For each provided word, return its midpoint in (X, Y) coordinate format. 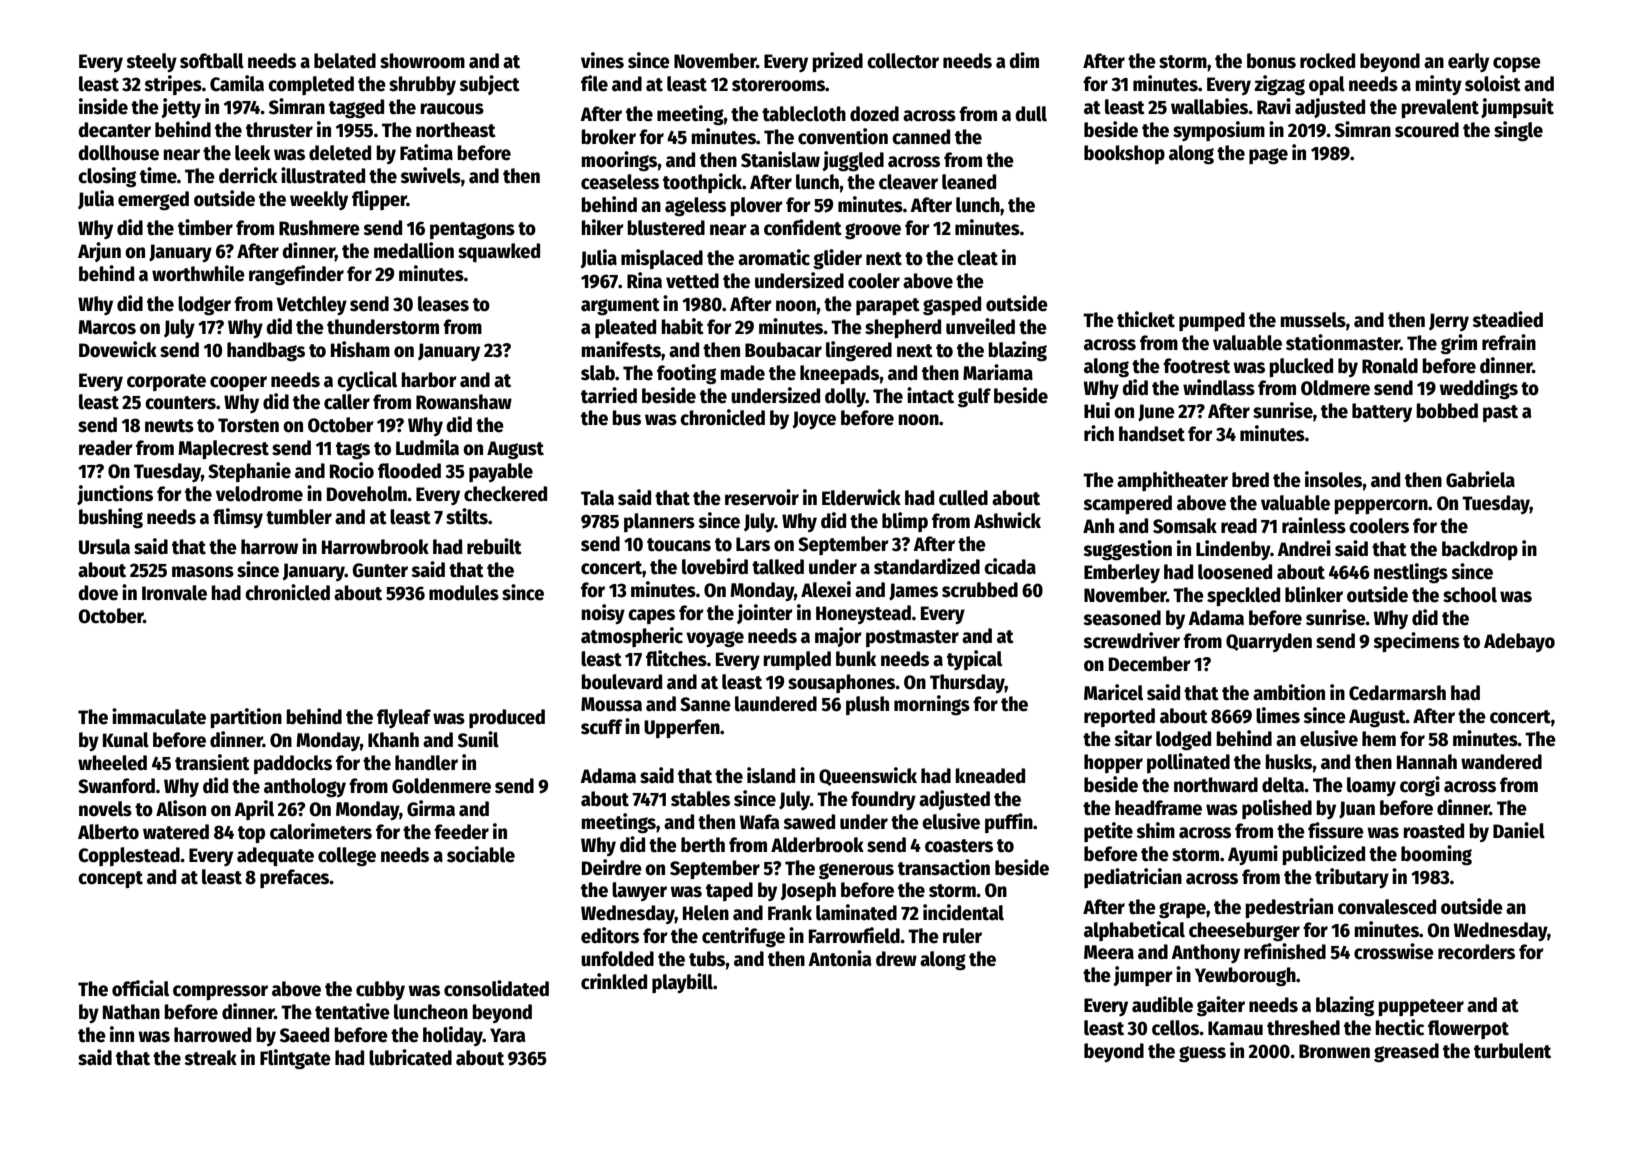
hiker (602, 227)
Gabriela (1480, 479)
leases (443, 304)
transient (212, 762)
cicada (1010, 566)
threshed (1303, 1028)
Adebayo (1519, 642)
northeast (456, 130)
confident (803, 227)
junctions (115, 495)
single (1518, 131)
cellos (1176, 1028)
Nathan (131, 1012)
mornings (932, 705)
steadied (1508, 319)
